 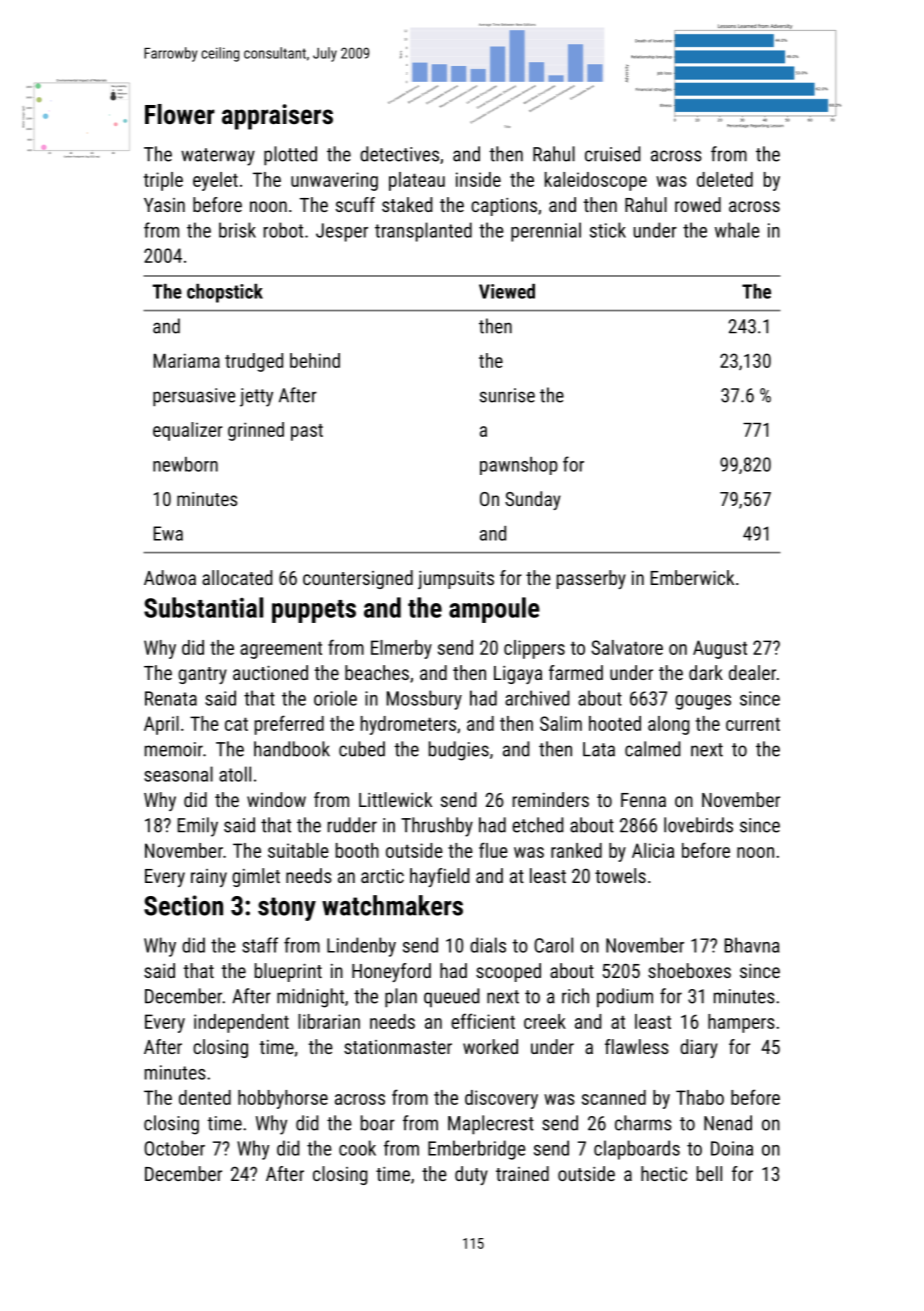 What do you see at coordinates (276, 799) in the screenshot?
I see `window` at bounding box center [276, 799].
